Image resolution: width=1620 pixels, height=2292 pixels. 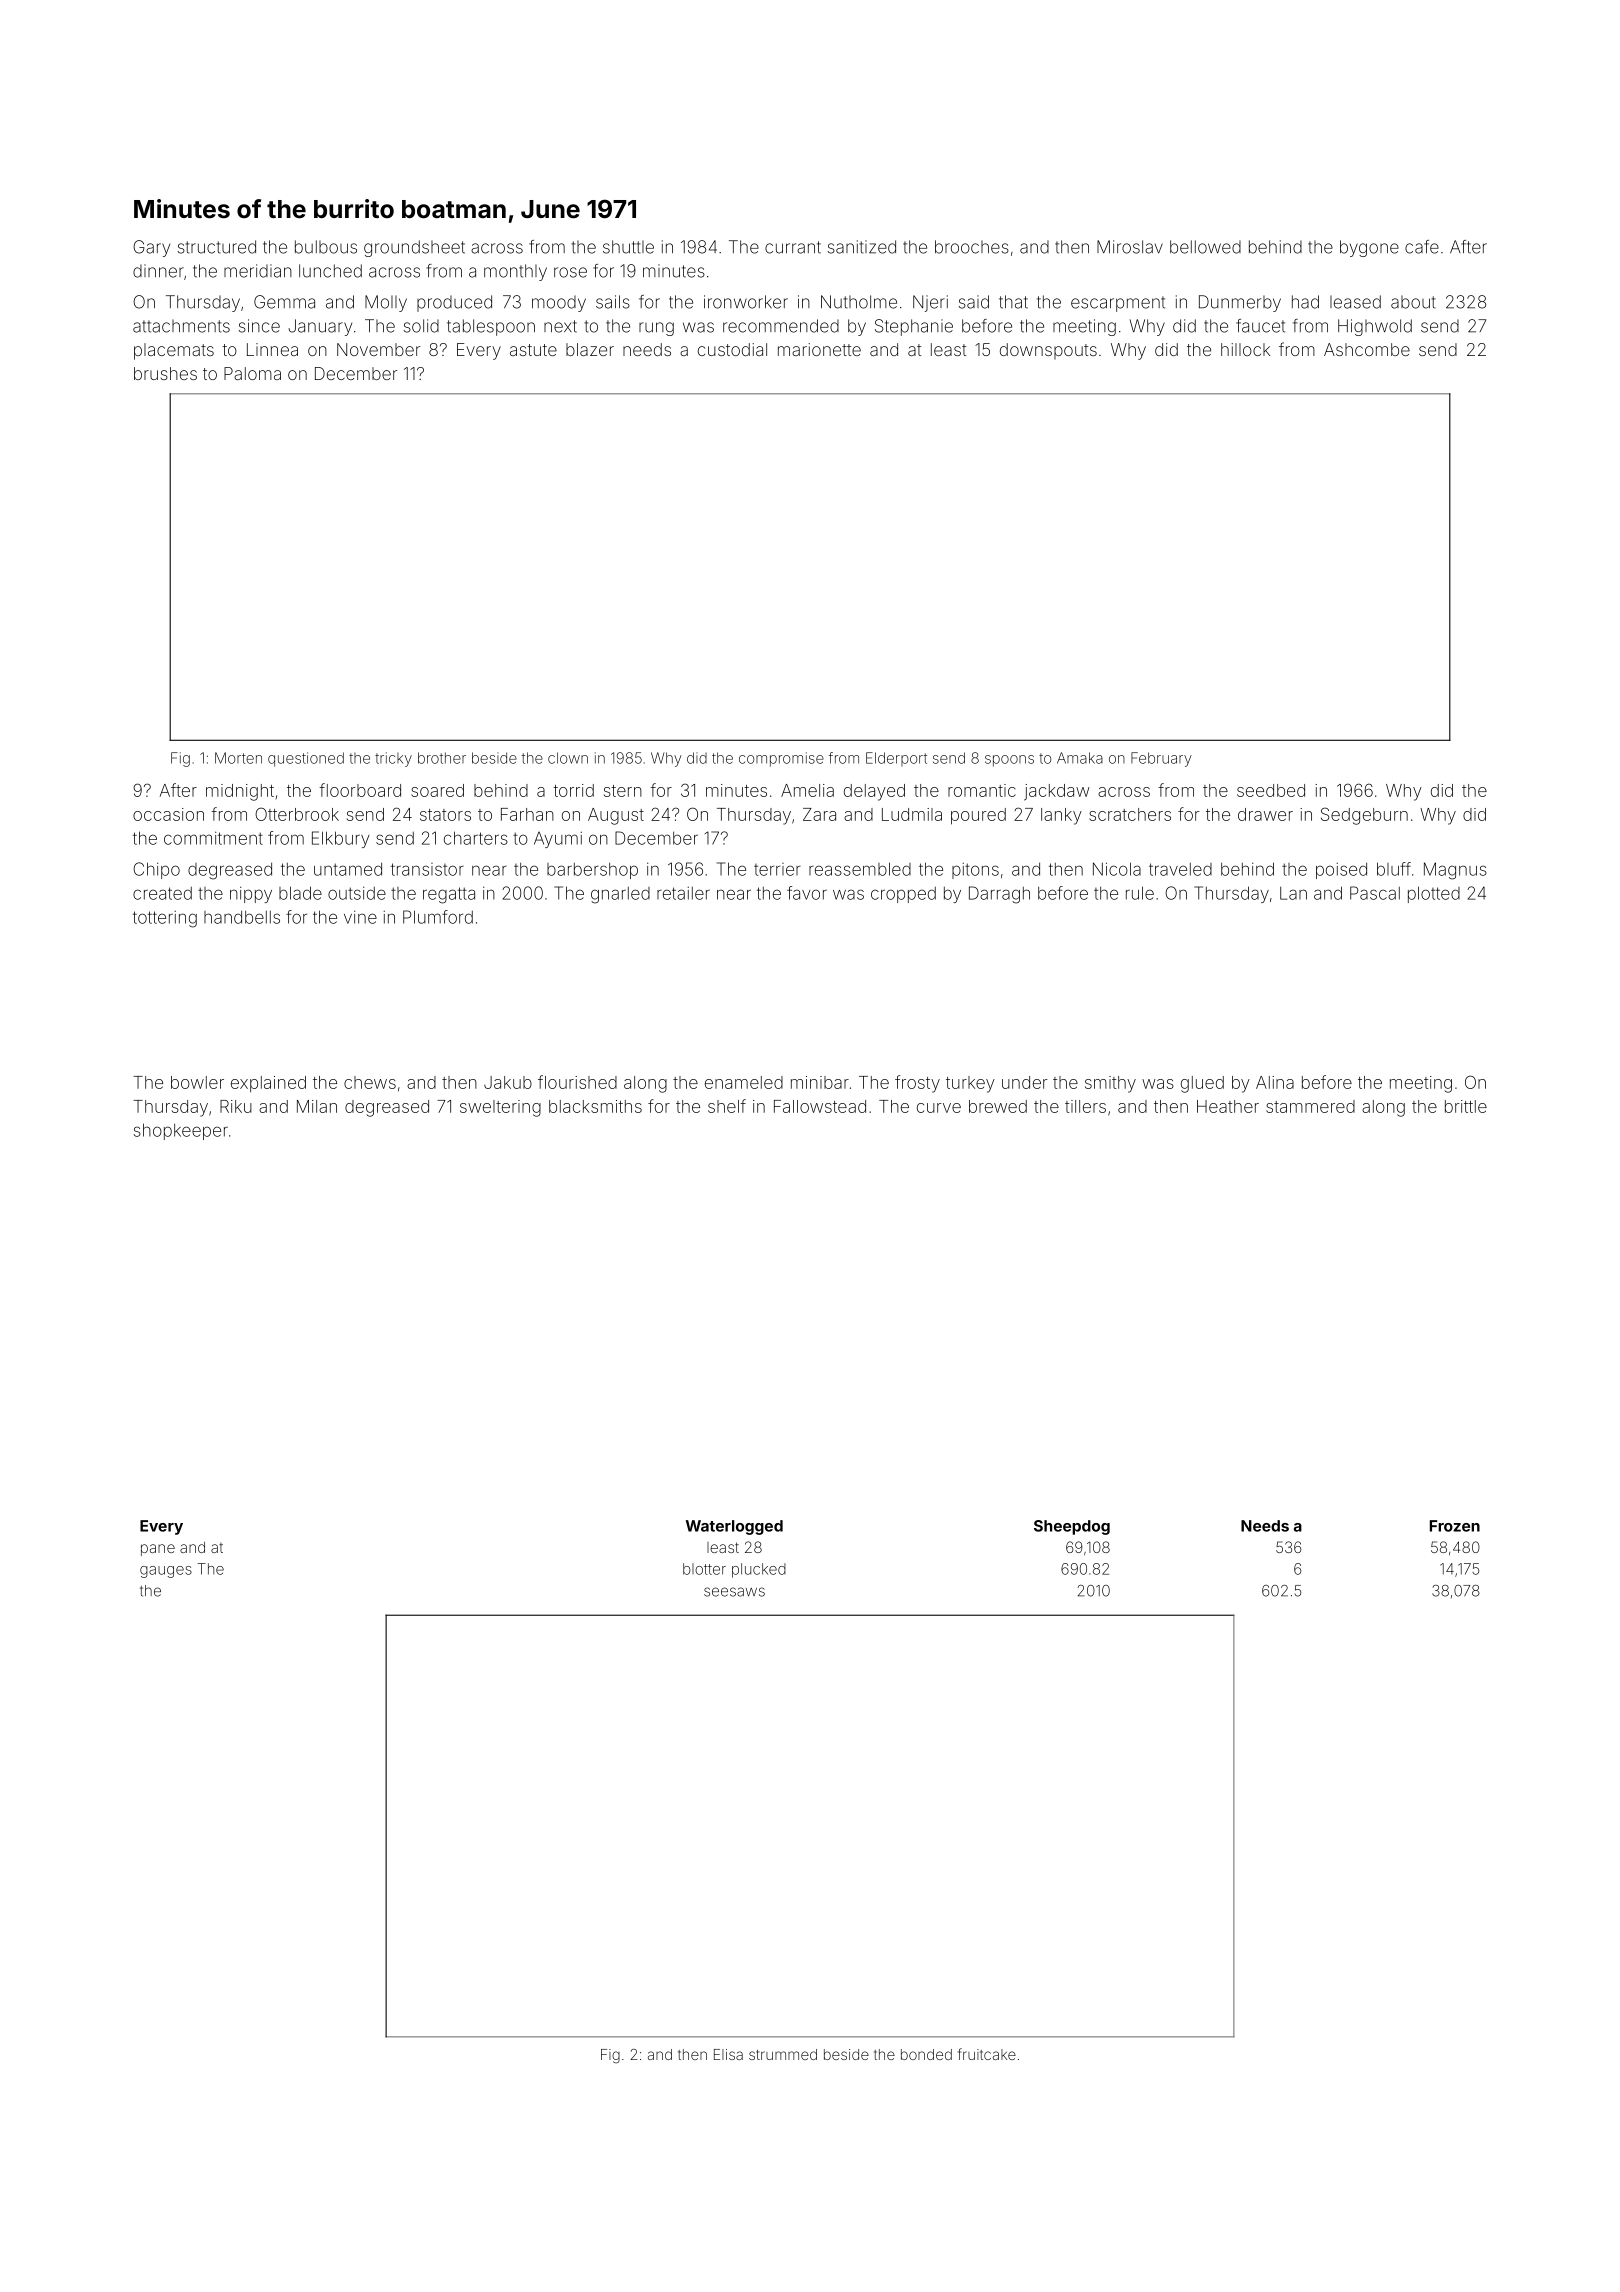 What do you see at coordinates (939, 1108) in the page?
I see `curve` at bounding box center [939, 1108].
